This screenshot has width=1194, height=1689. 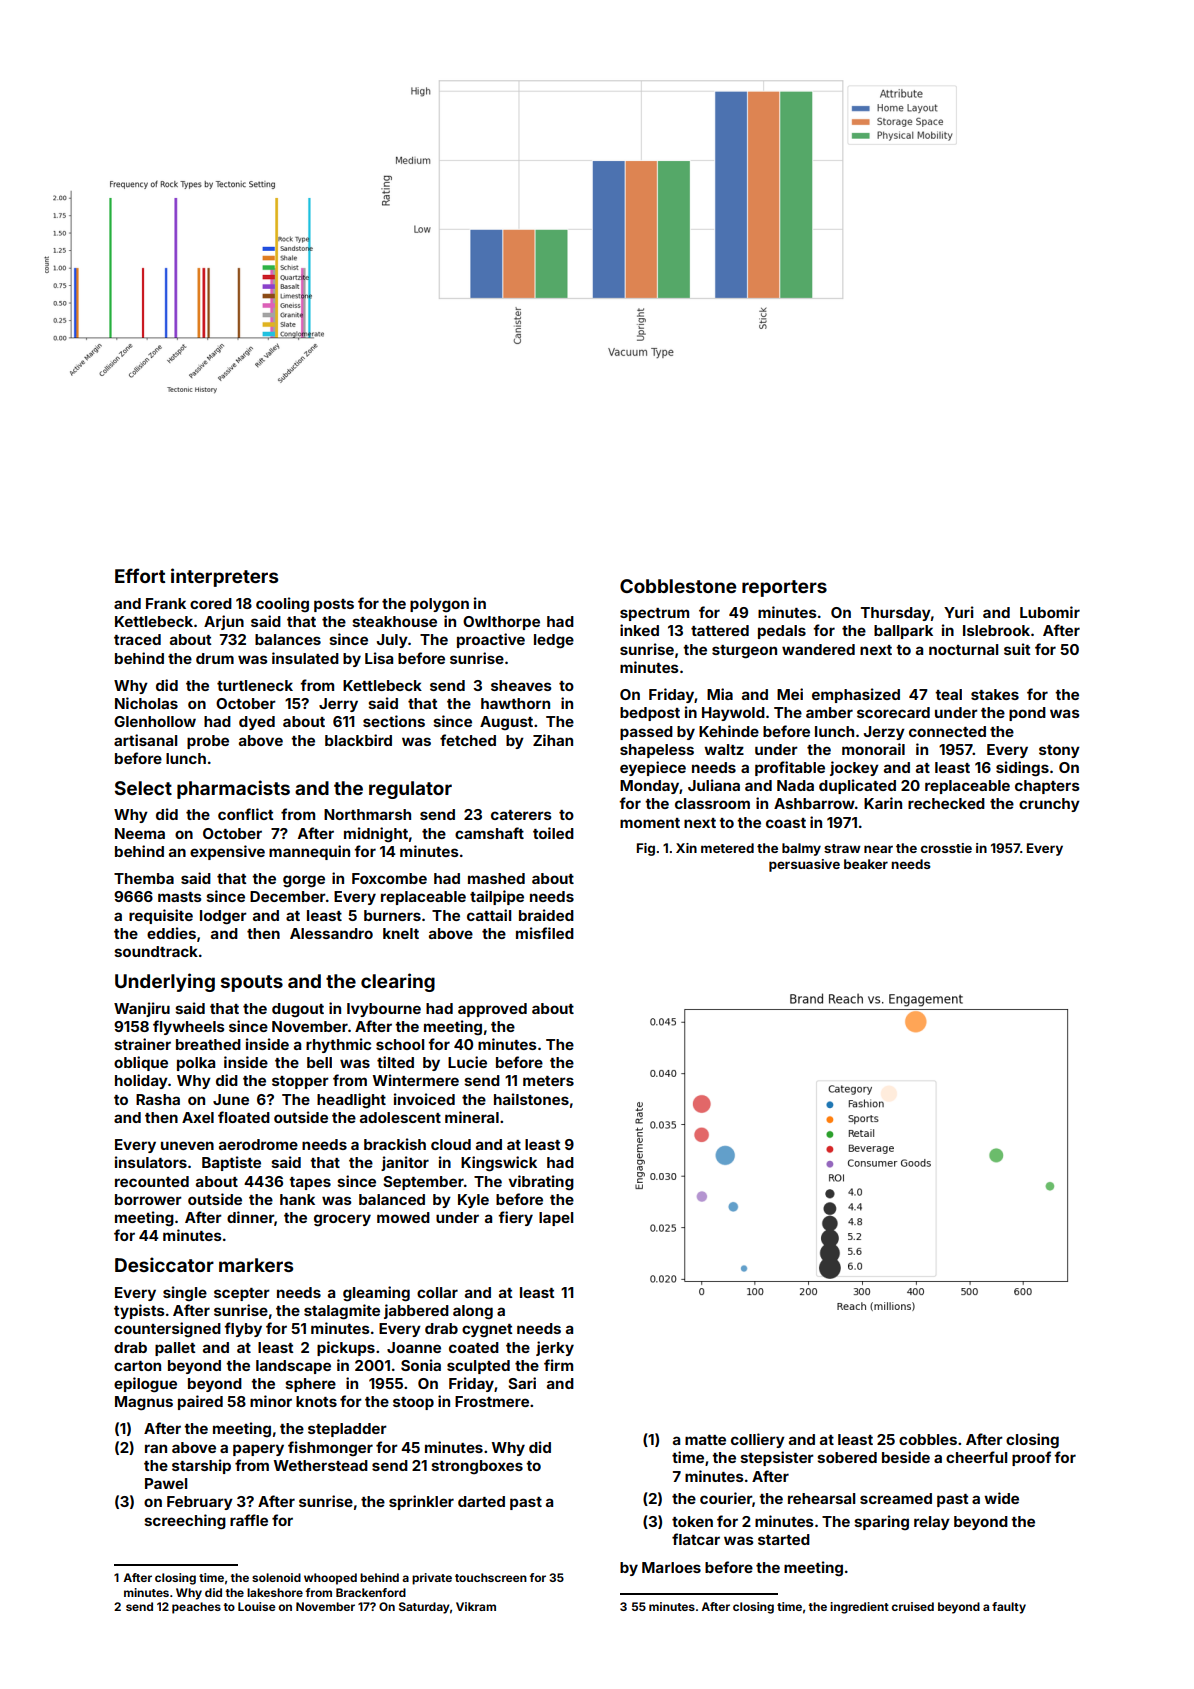 What do you see at coordinates (946, 848) in the screenshot?
I see `crosstie` at bounding box center [946, 848].
